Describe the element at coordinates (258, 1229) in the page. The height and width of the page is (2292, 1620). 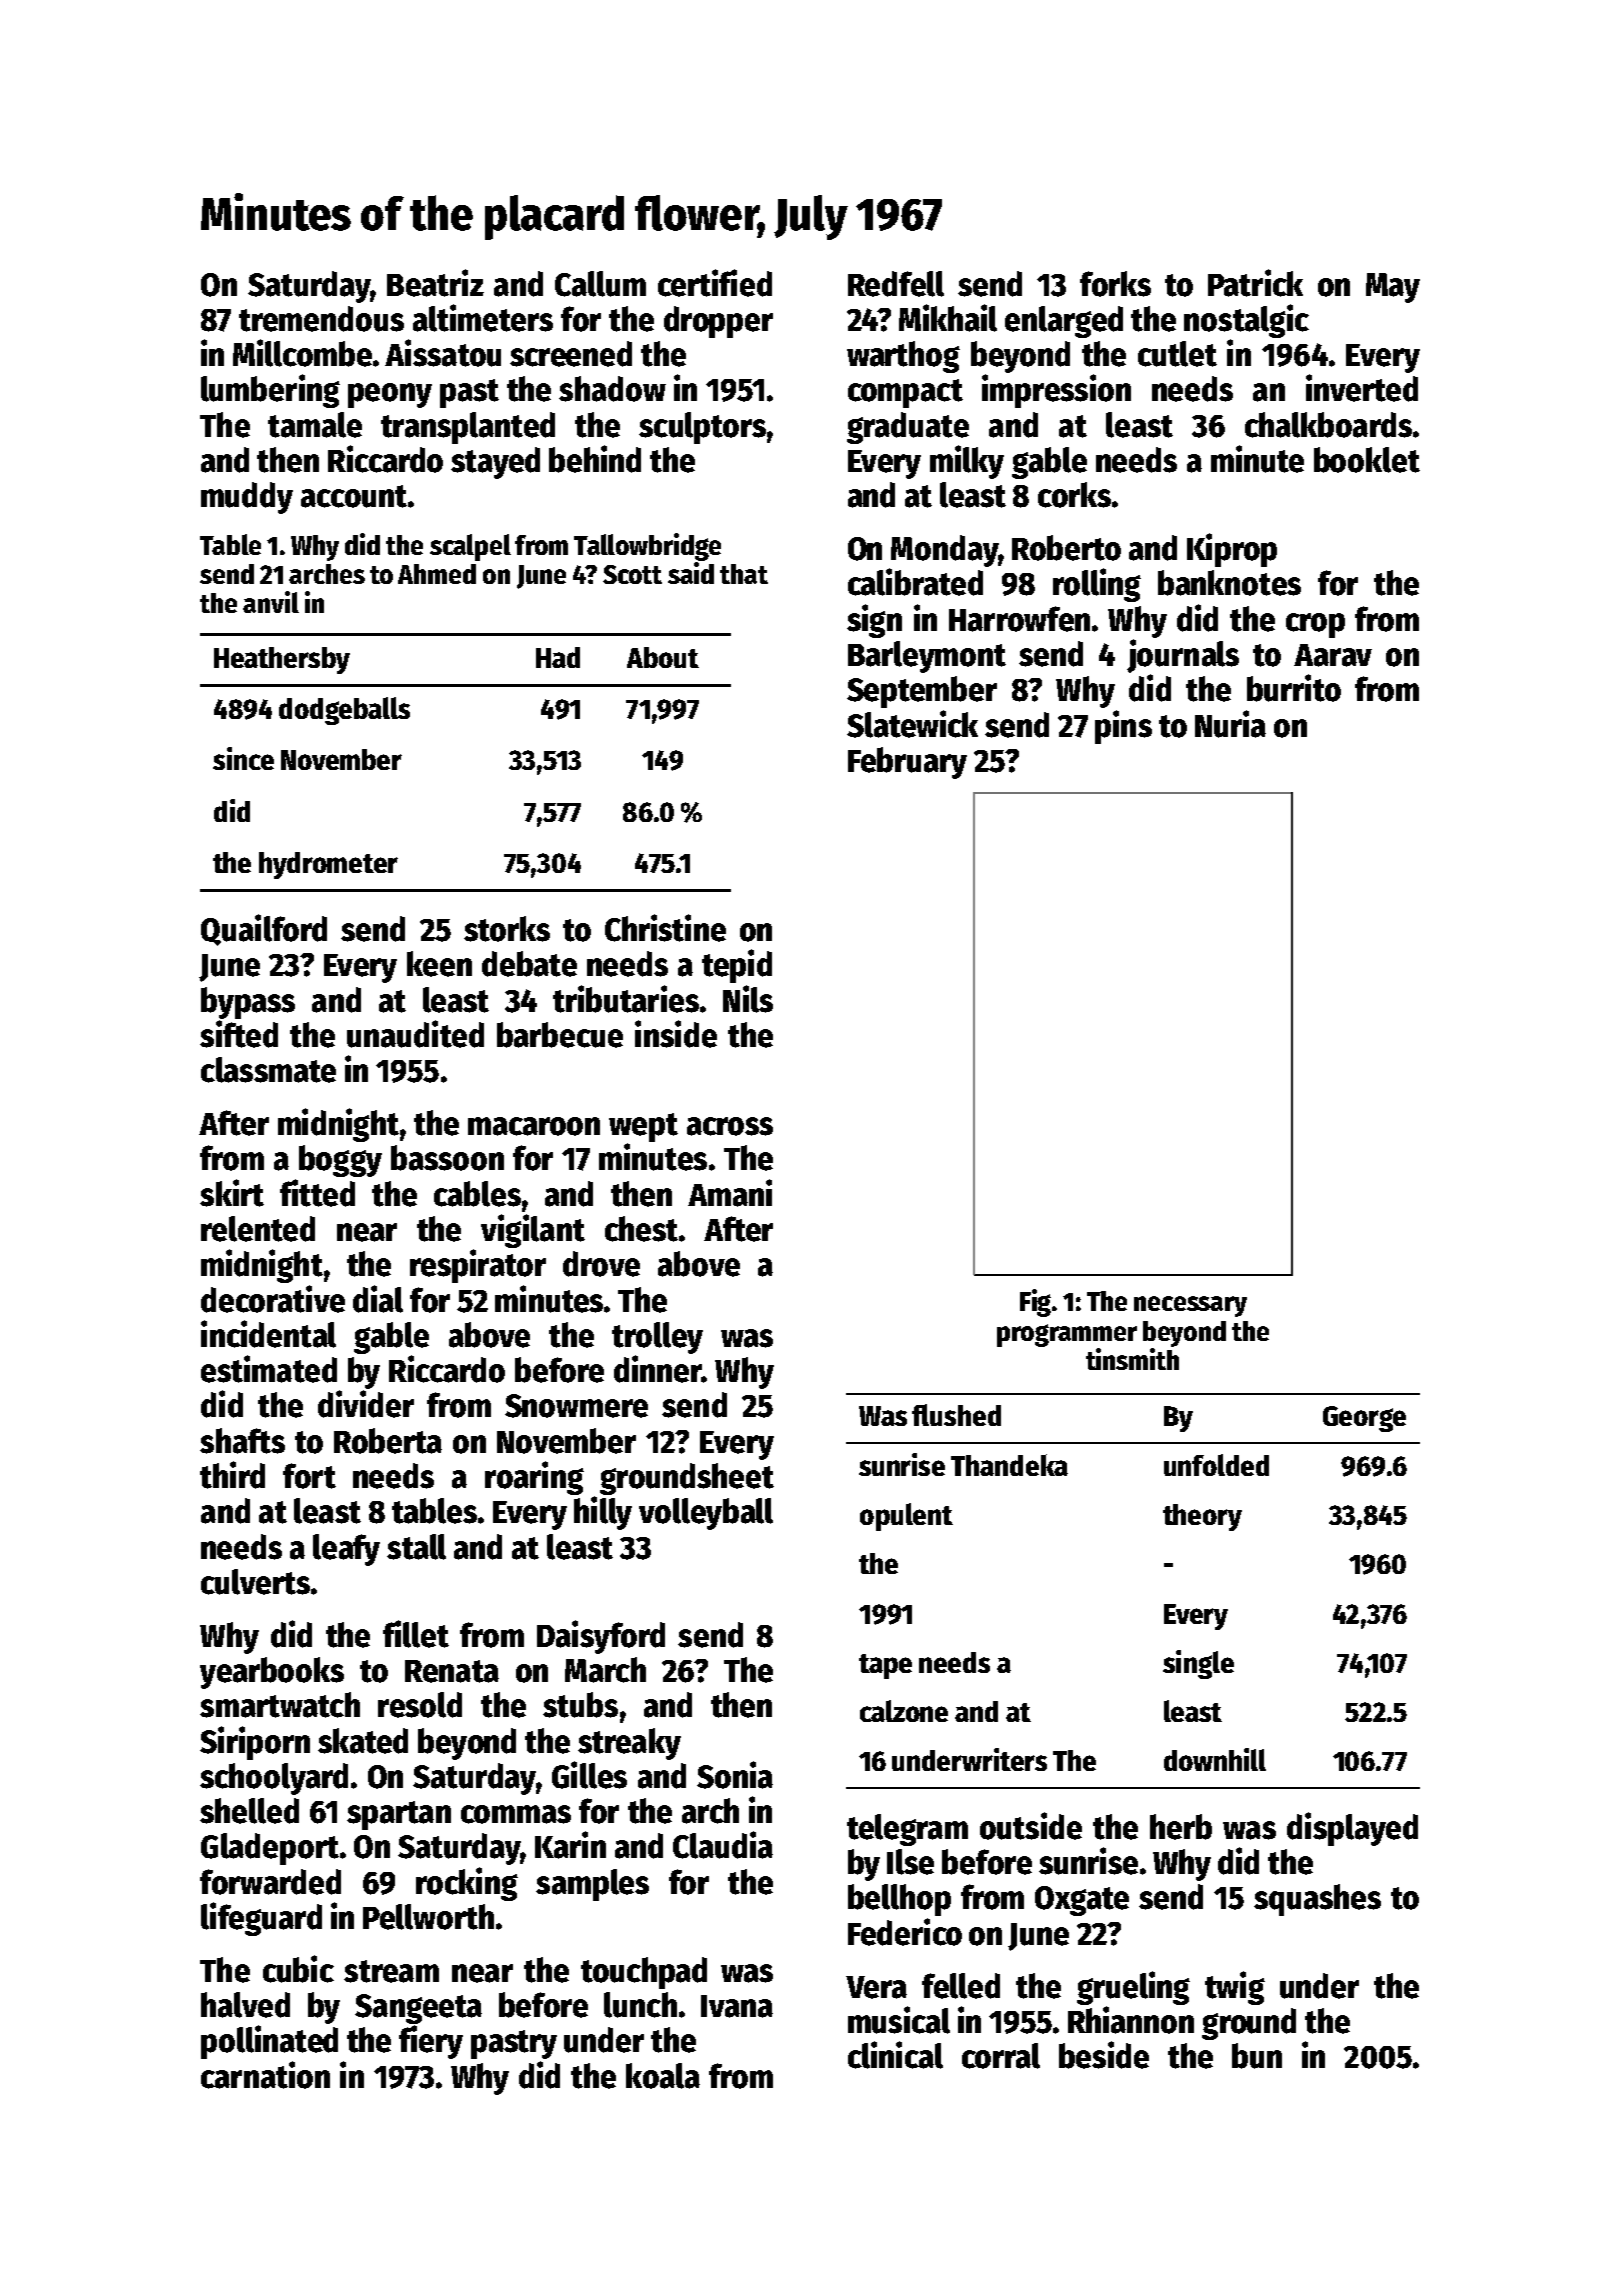
I see `relented` at that location.
